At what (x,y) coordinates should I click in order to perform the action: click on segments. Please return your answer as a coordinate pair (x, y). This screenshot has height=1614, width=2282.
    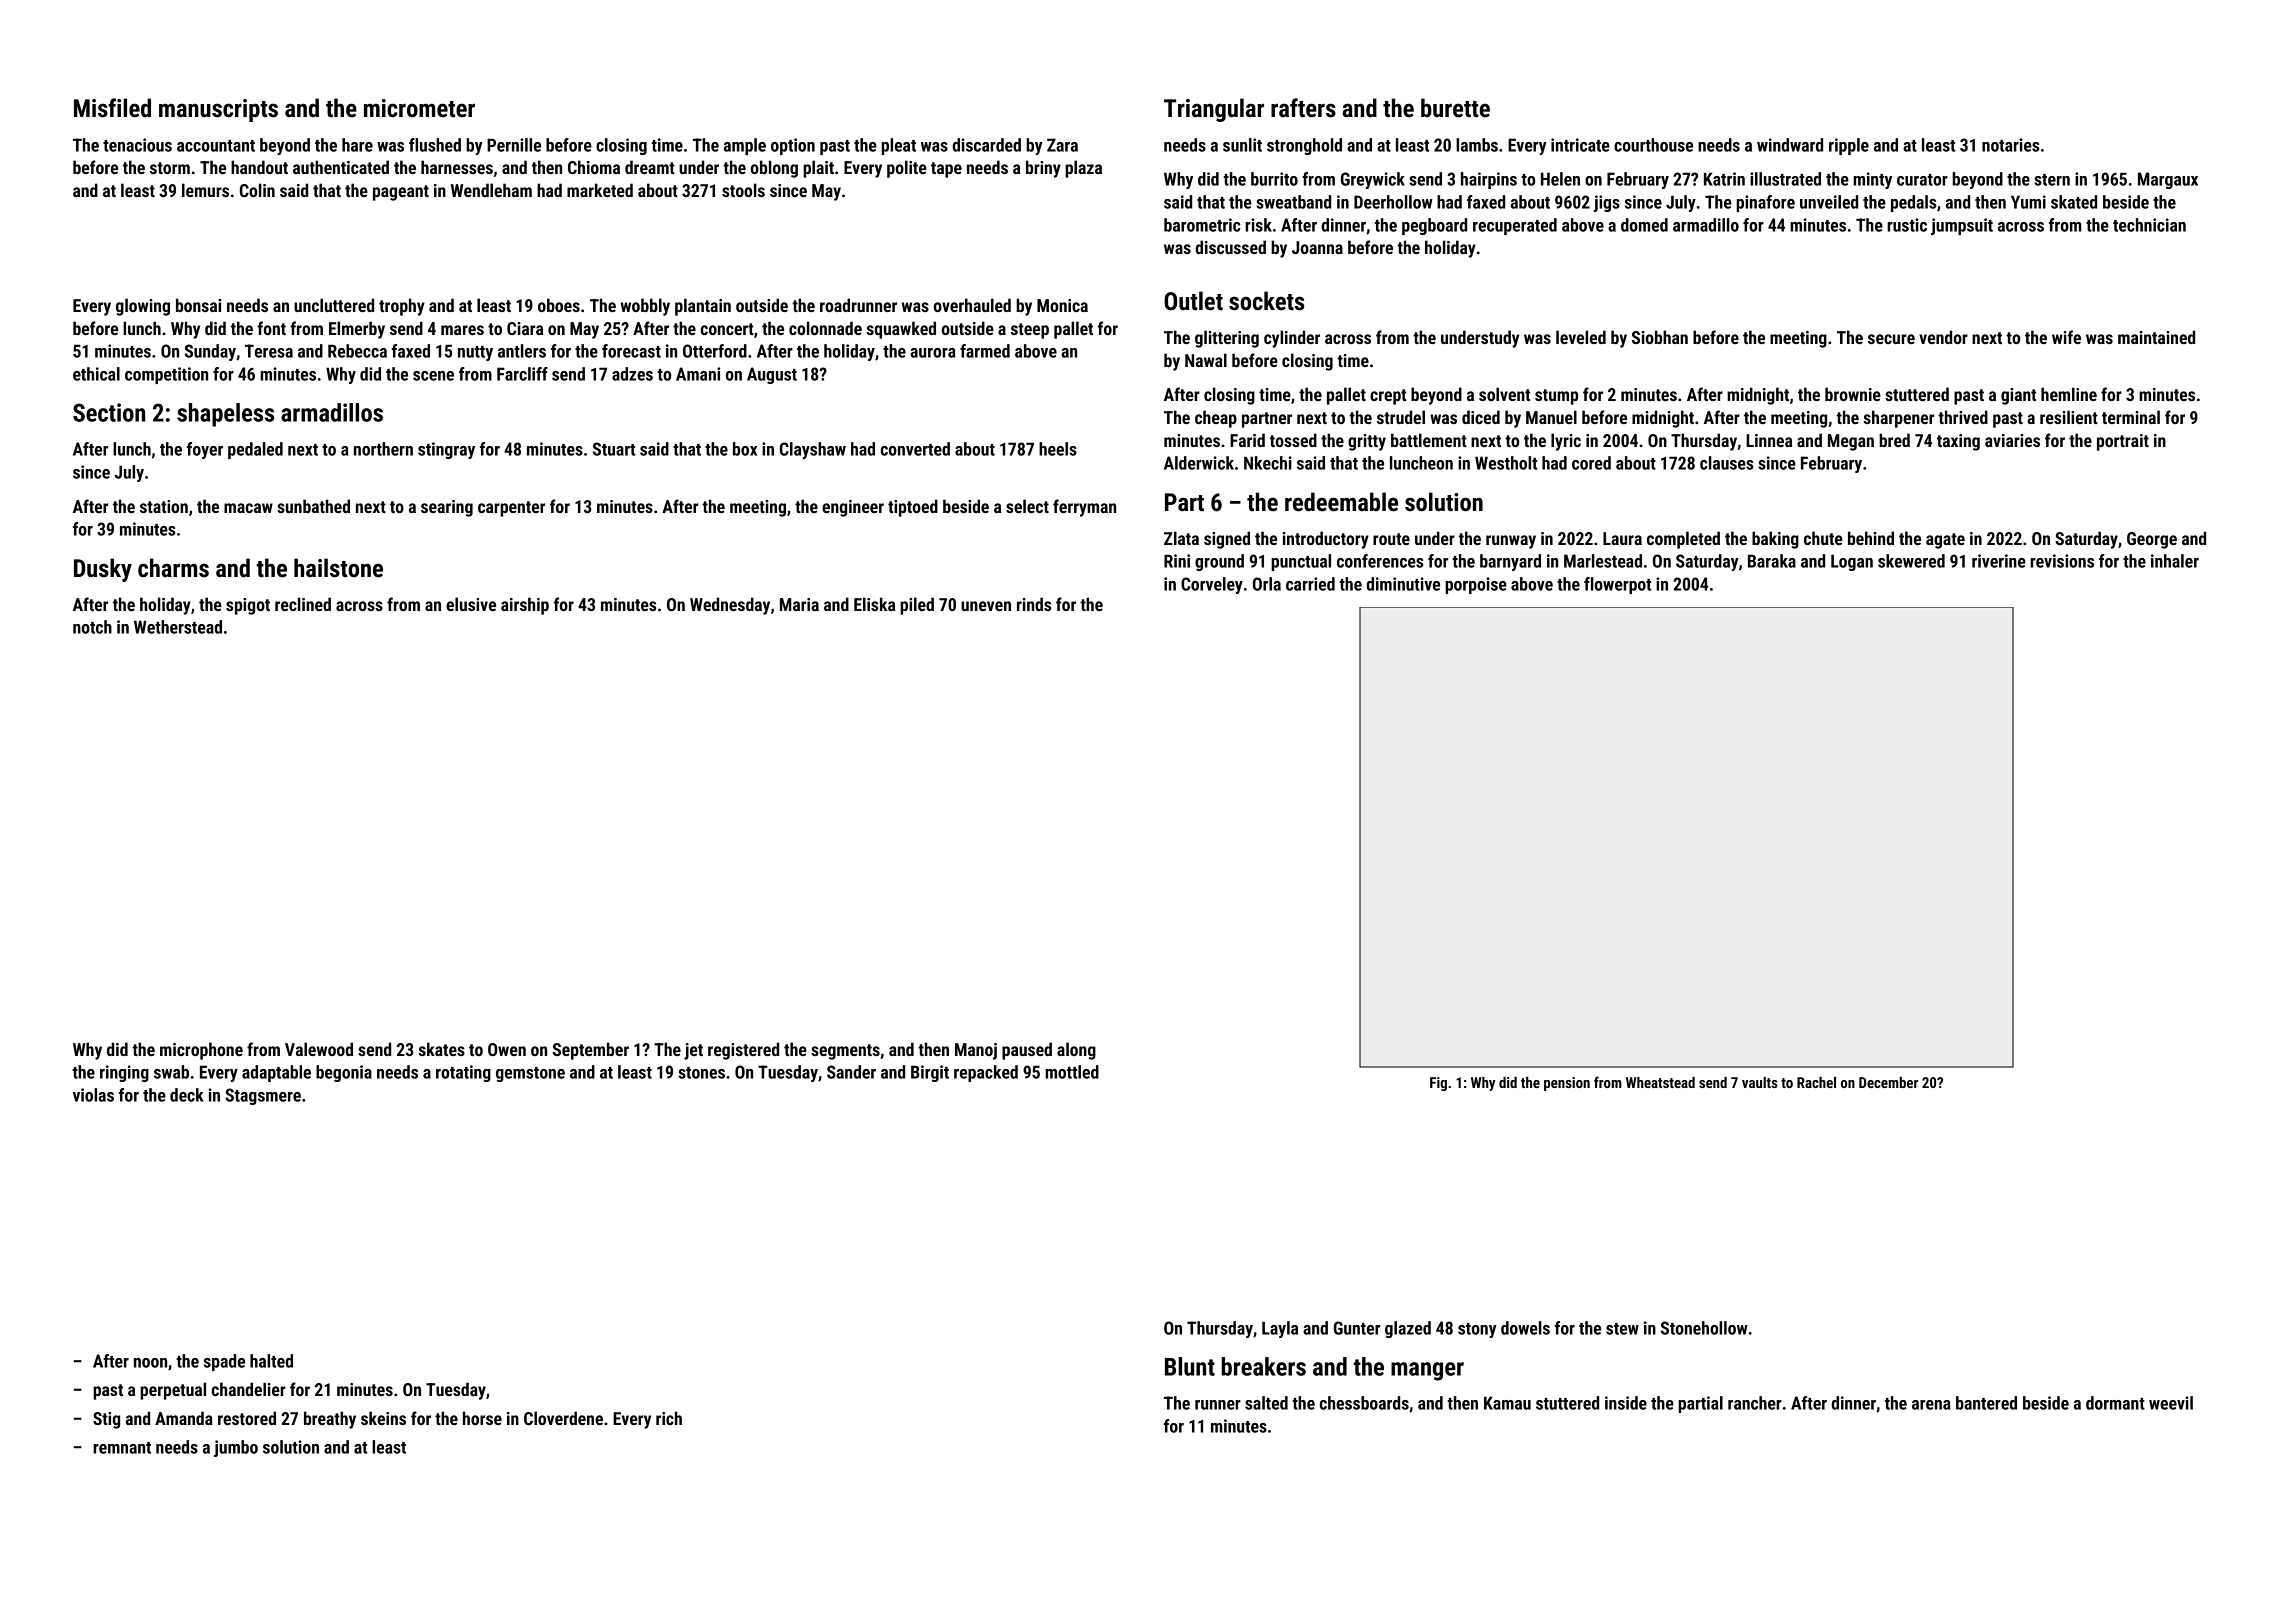
    Looking at the image, I should click on (845, 1052).
